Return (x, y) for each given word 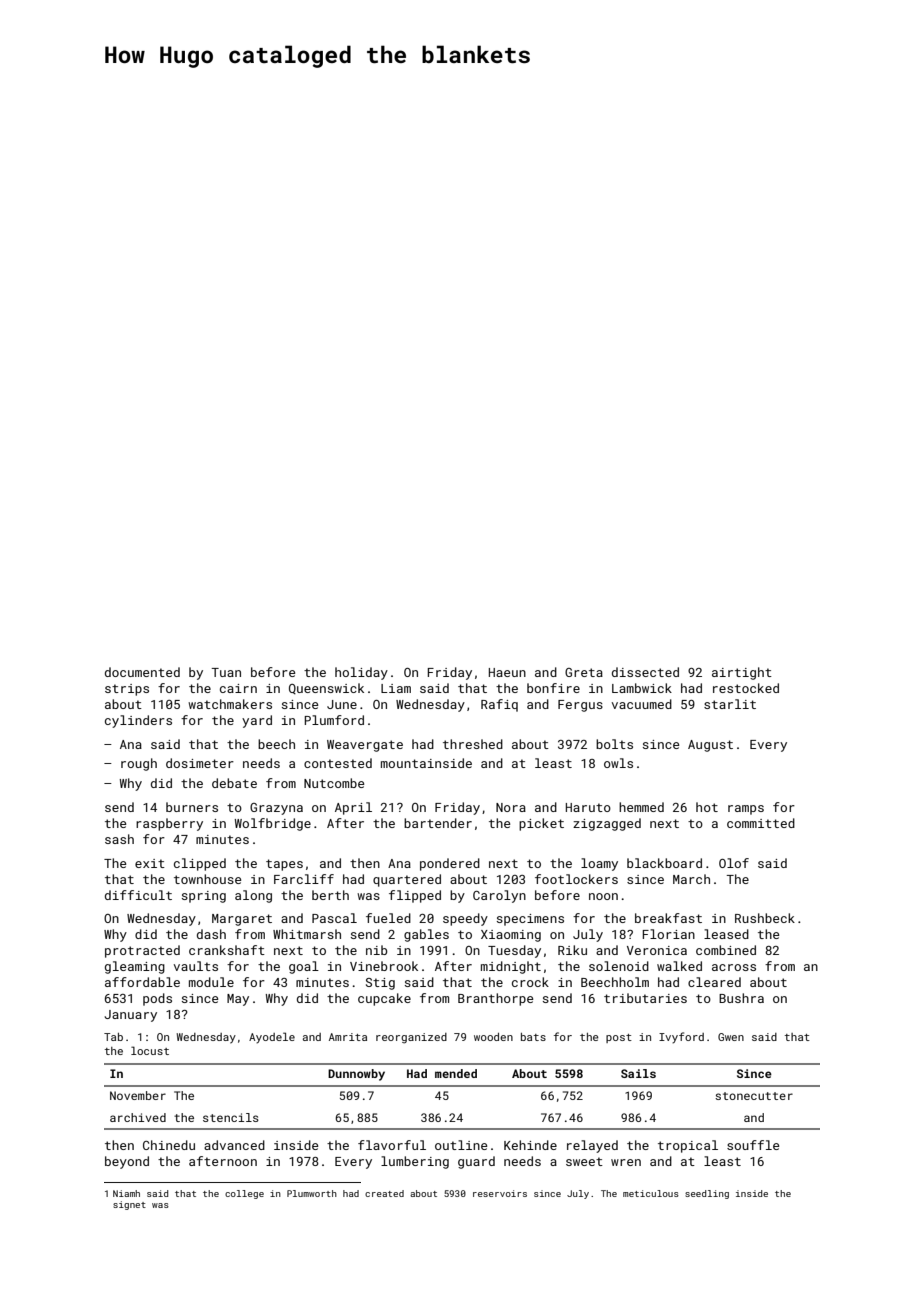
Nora (511, 807)
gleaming (135, 967)
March (691, 879)
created (384, 1193)
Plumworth (312, 1193)
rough (139, 764)
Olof (734, 863)
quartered (407, 880)
